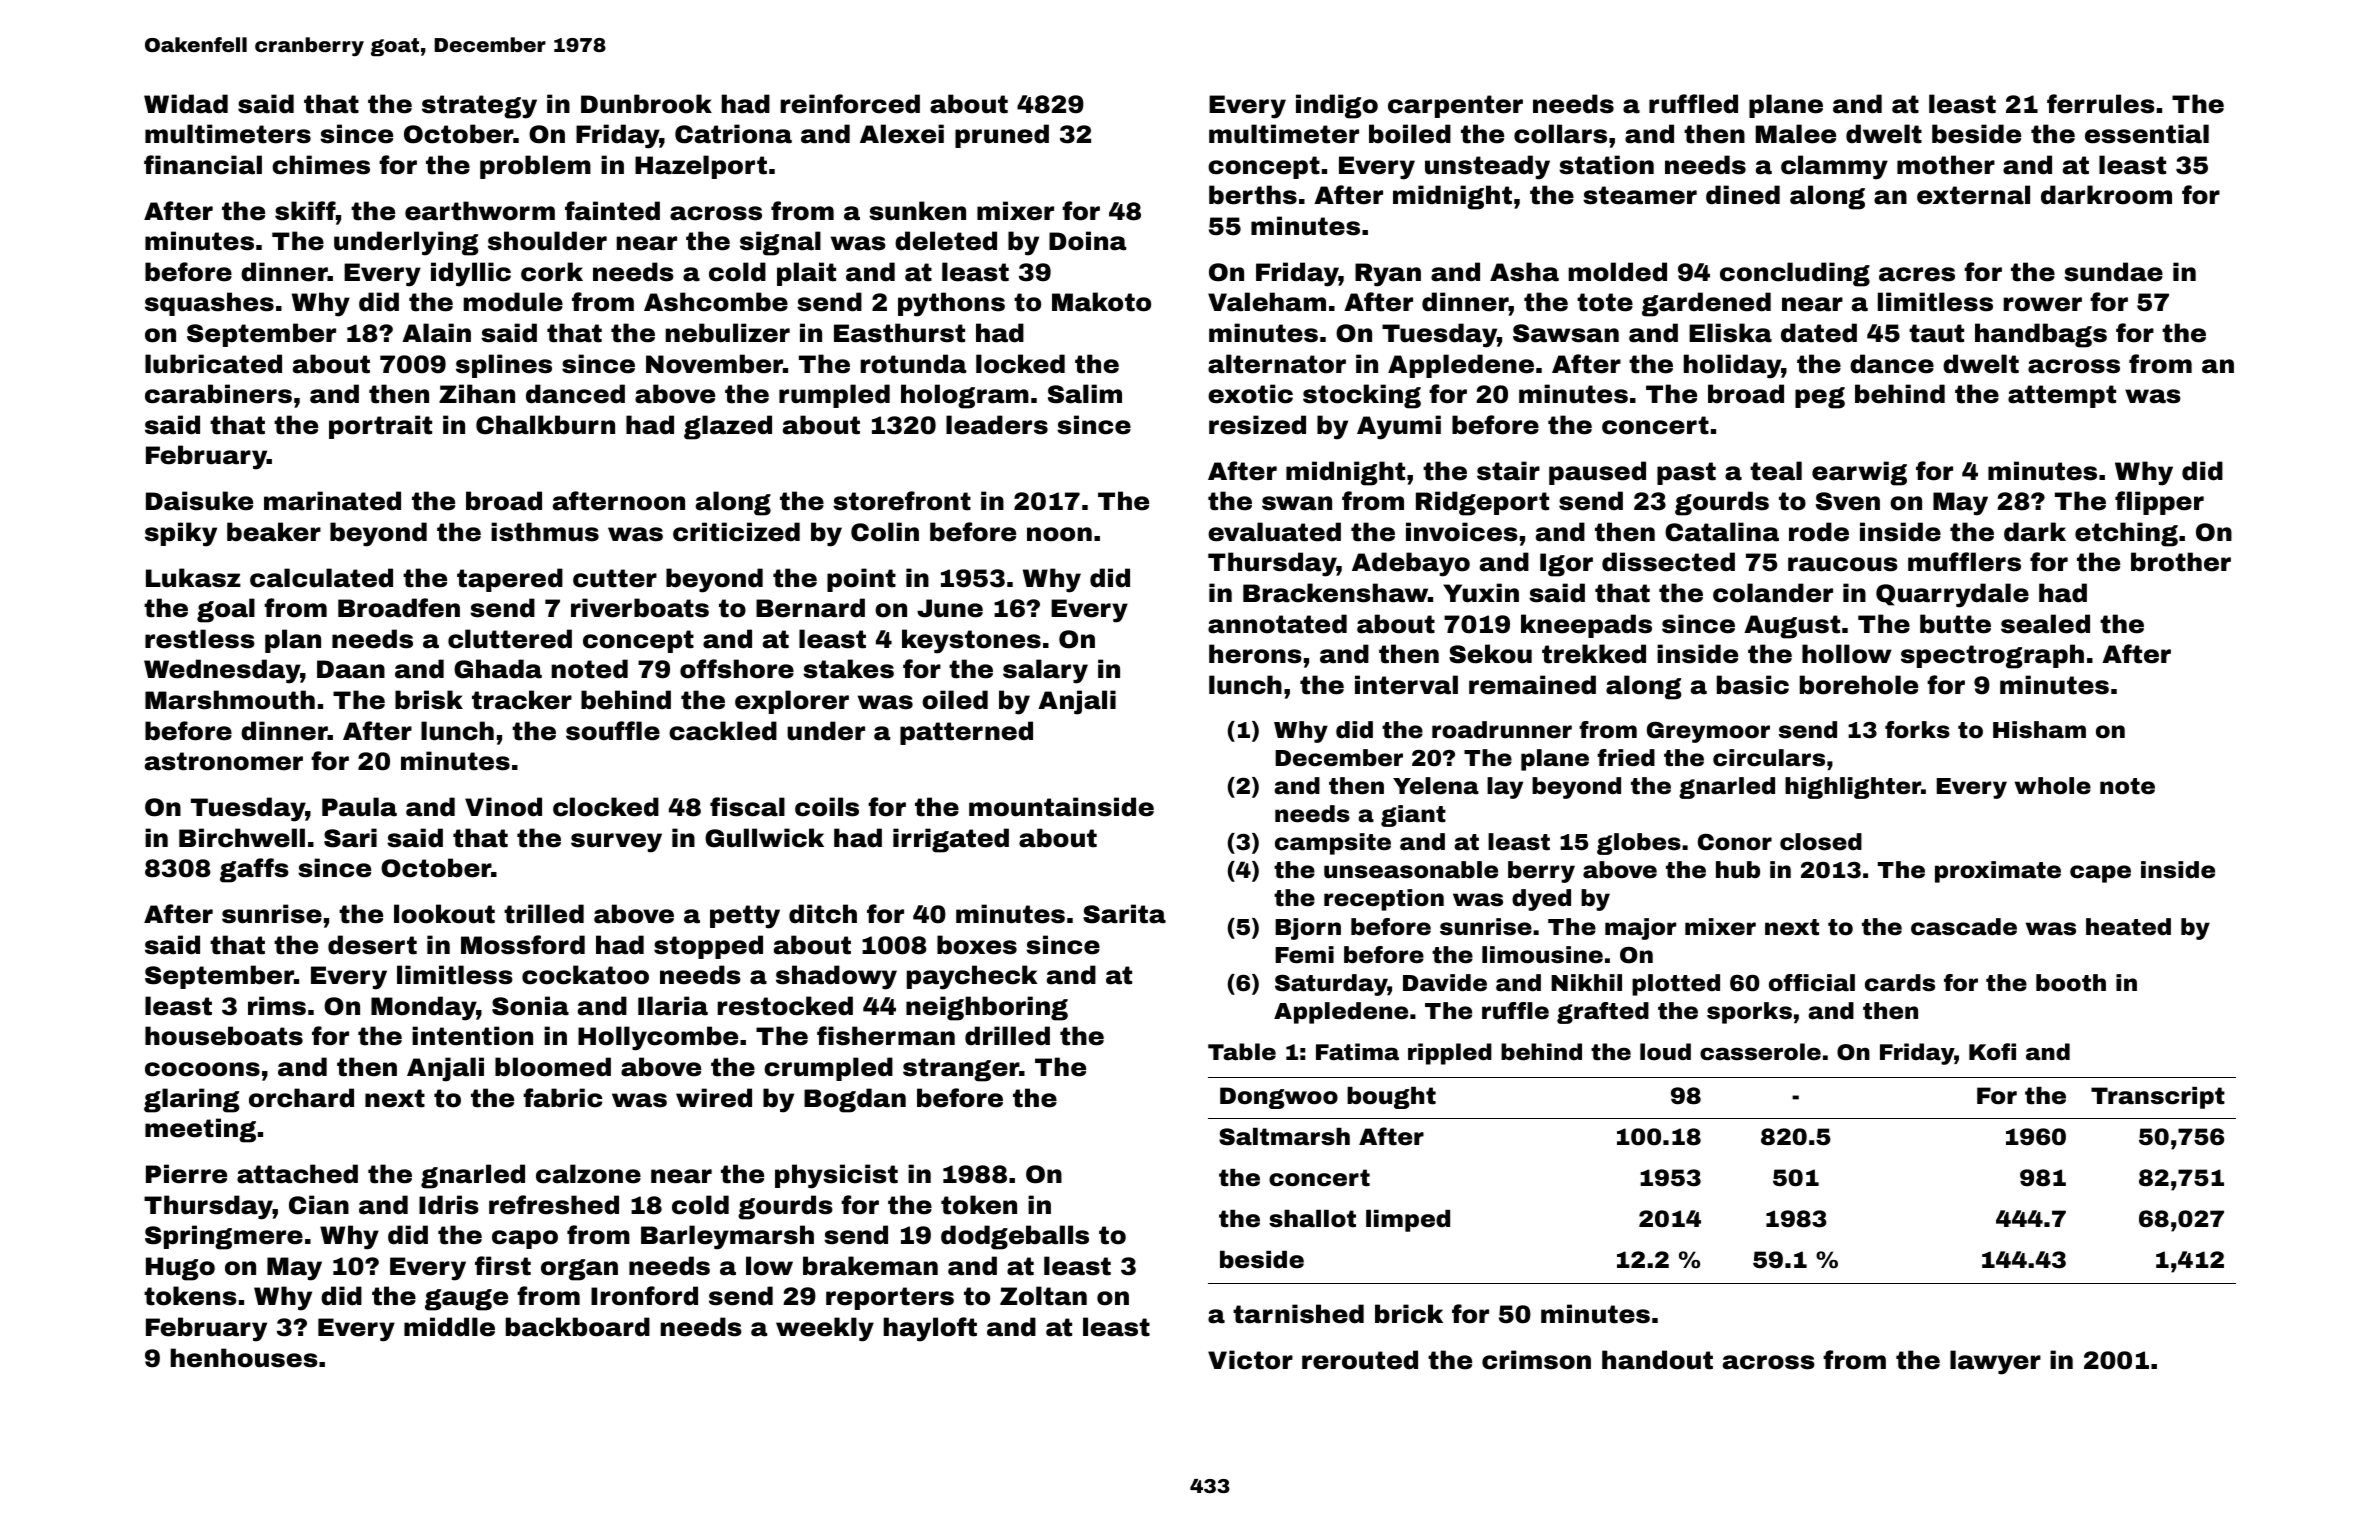 Image resolution: width=2380 pixels, height=1540 pixels. Describe the element at coordinates (186, 104) in the screenshot. I see `Widad` at that location.
